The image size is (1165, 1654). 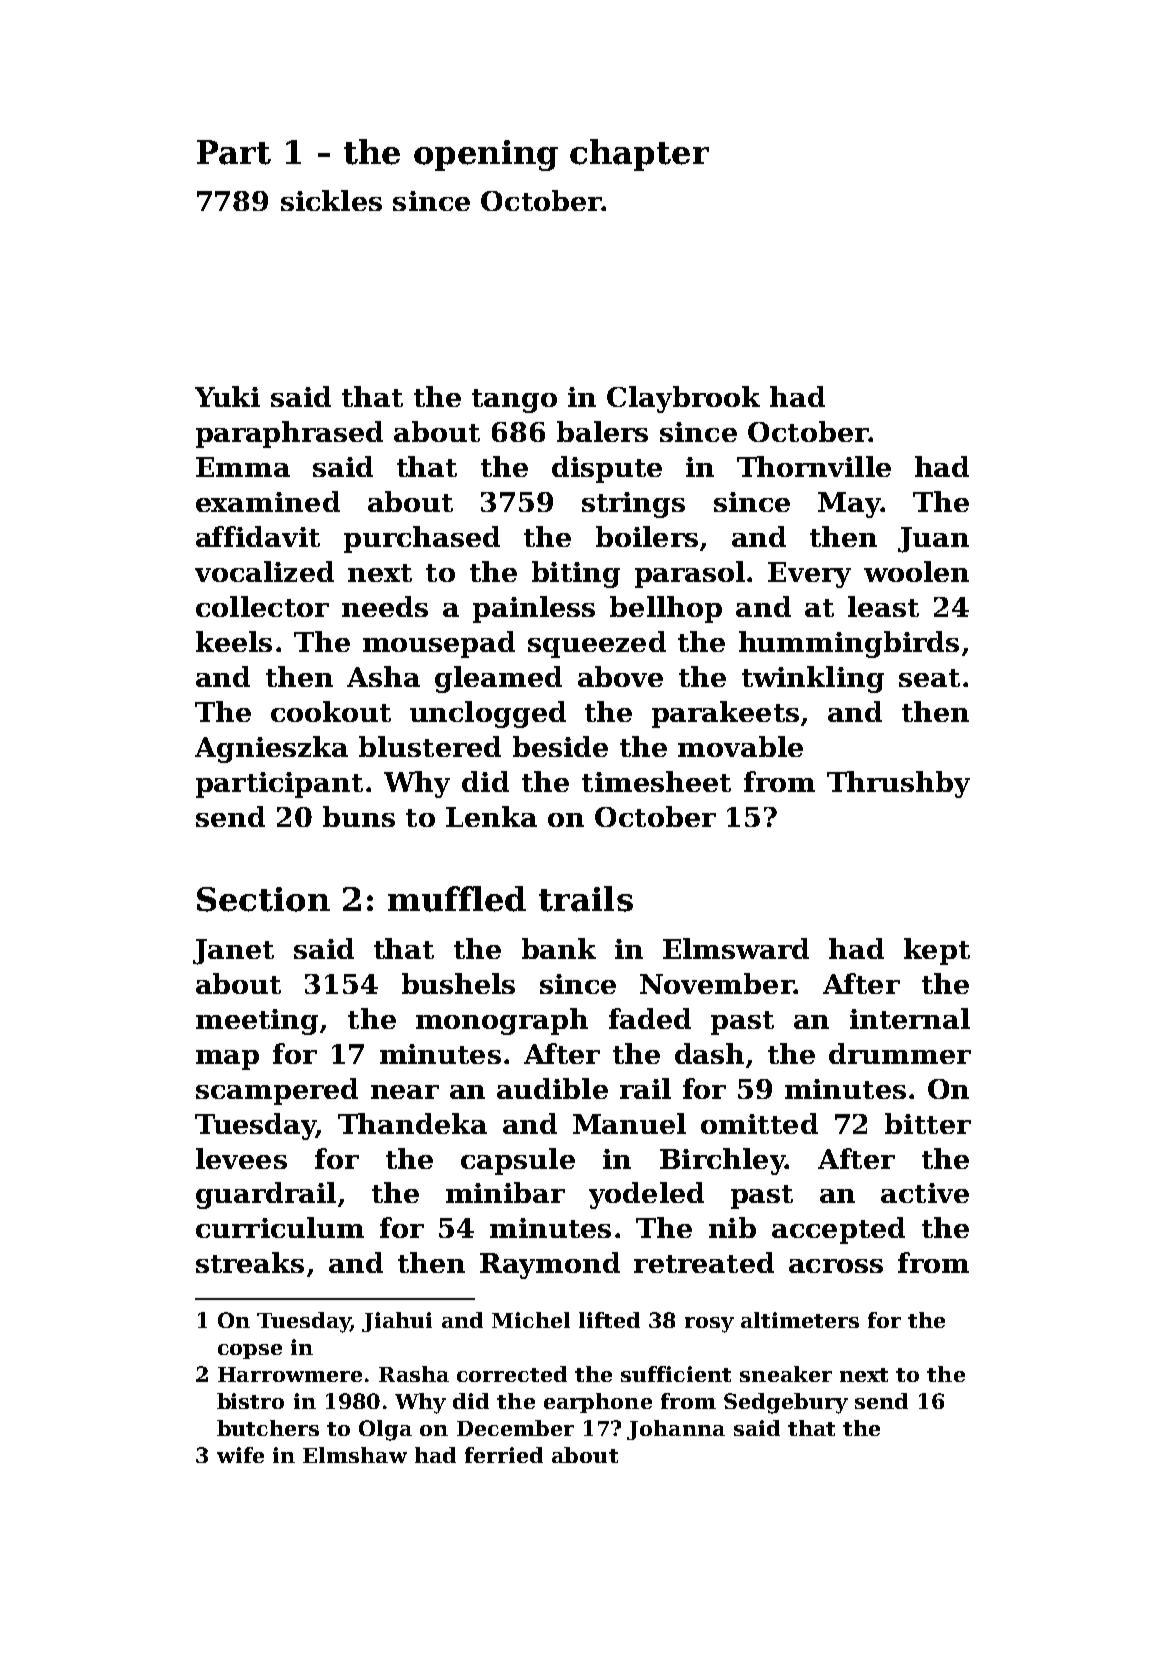 What do you see at coordinates (289, 434) in the document?
I see `paraphrased` at bounding box center [289, 434].
